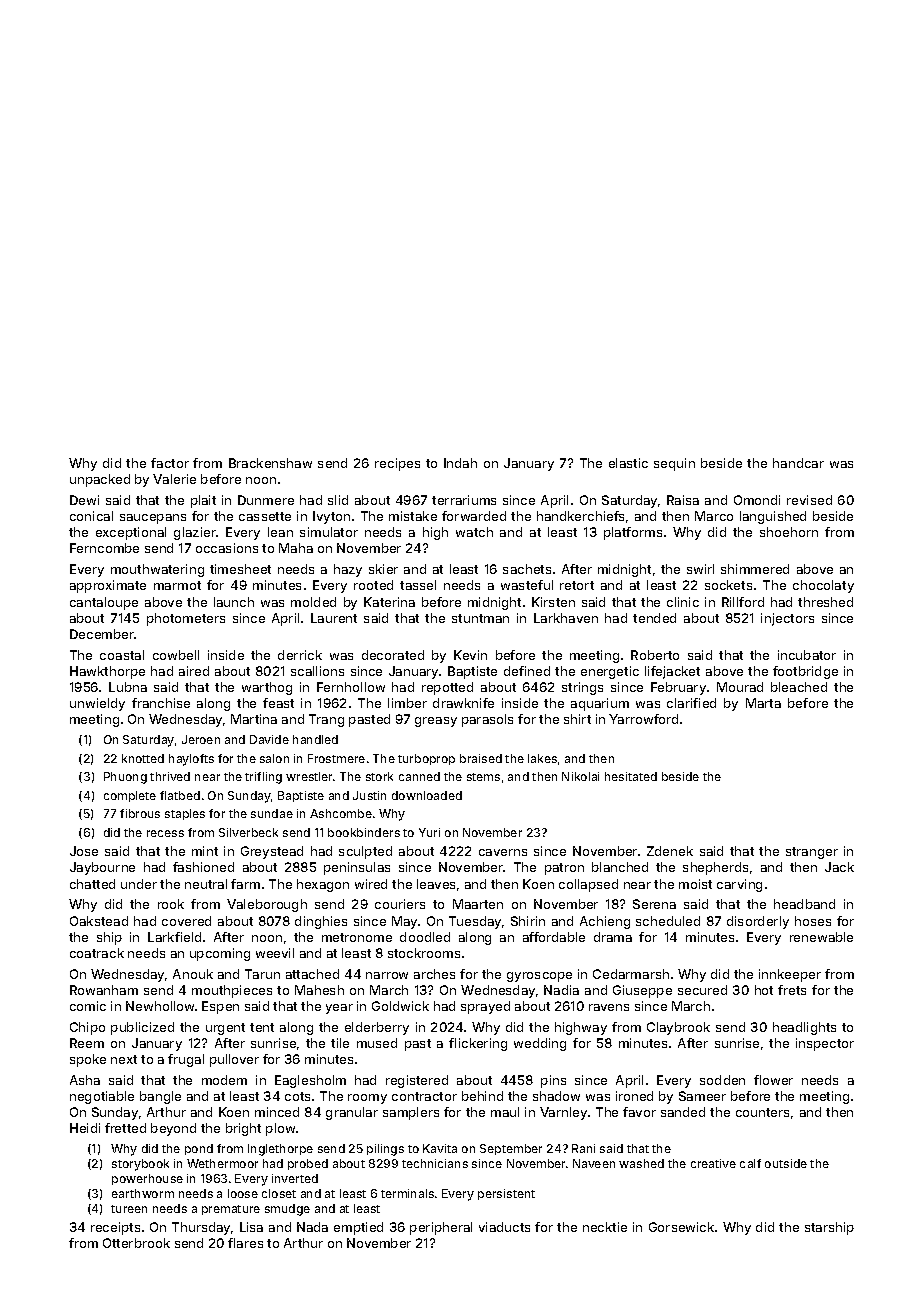 The height and width of the screenshot is (1308, 924). Describe the element at coordinates (186, 921) in the screenshot. I see `covered` at that location.
